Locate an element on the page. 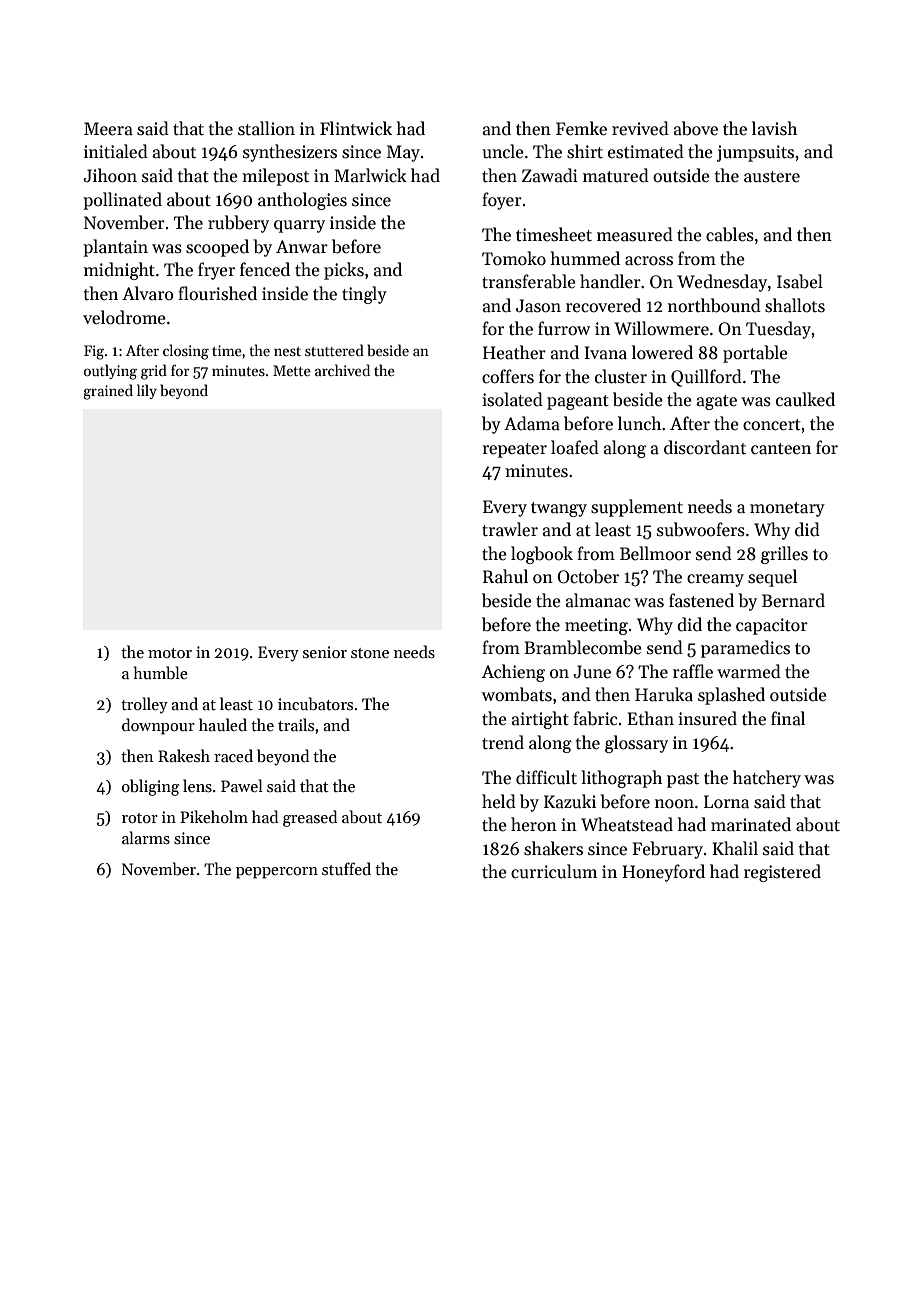 Image resolution: width=924 pixels, height=1311 pixels. senior is located at coordinates (325, 652).
